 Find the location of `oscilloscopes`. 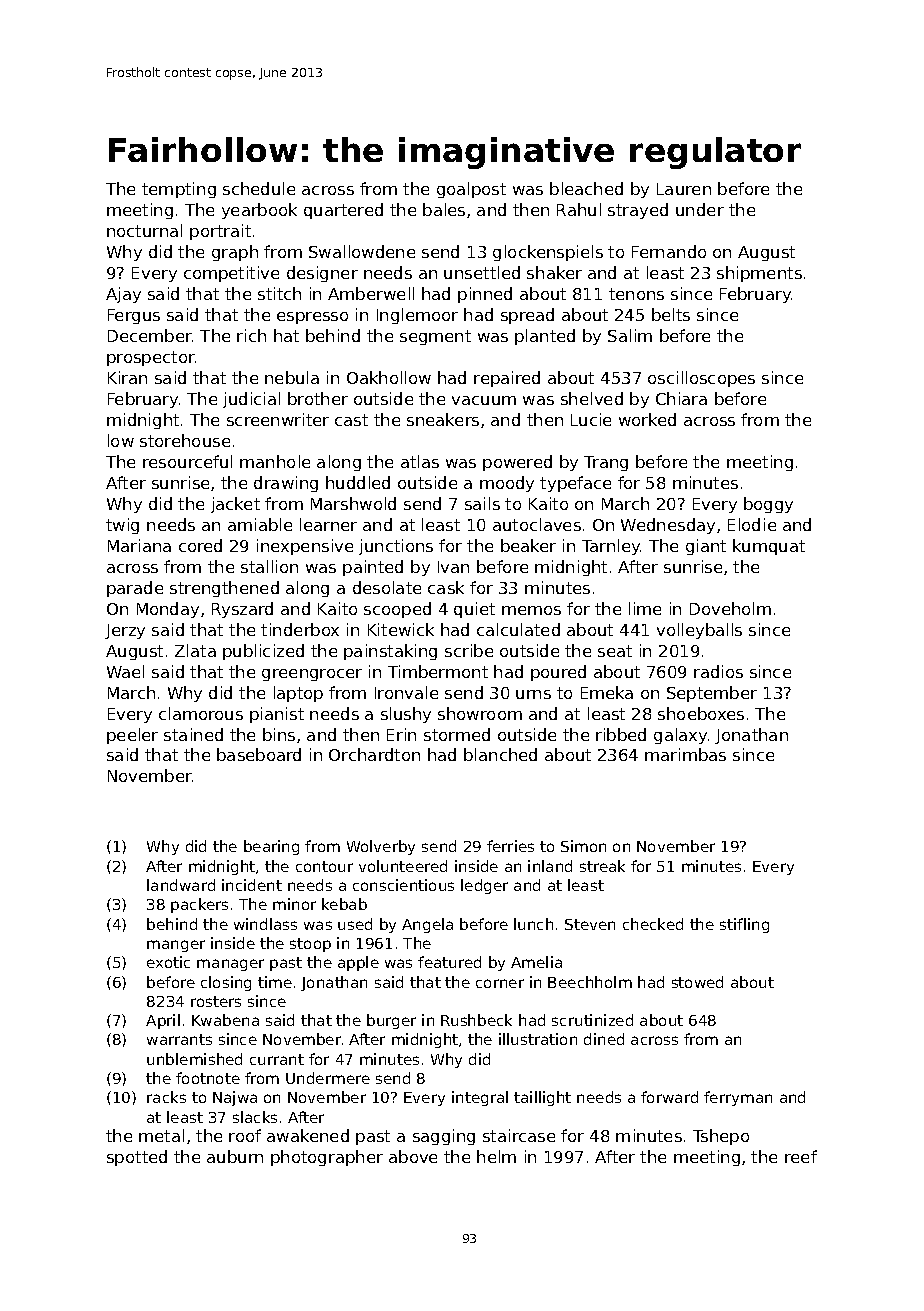

oscilloscopes is located at coordinates (701, 379).
